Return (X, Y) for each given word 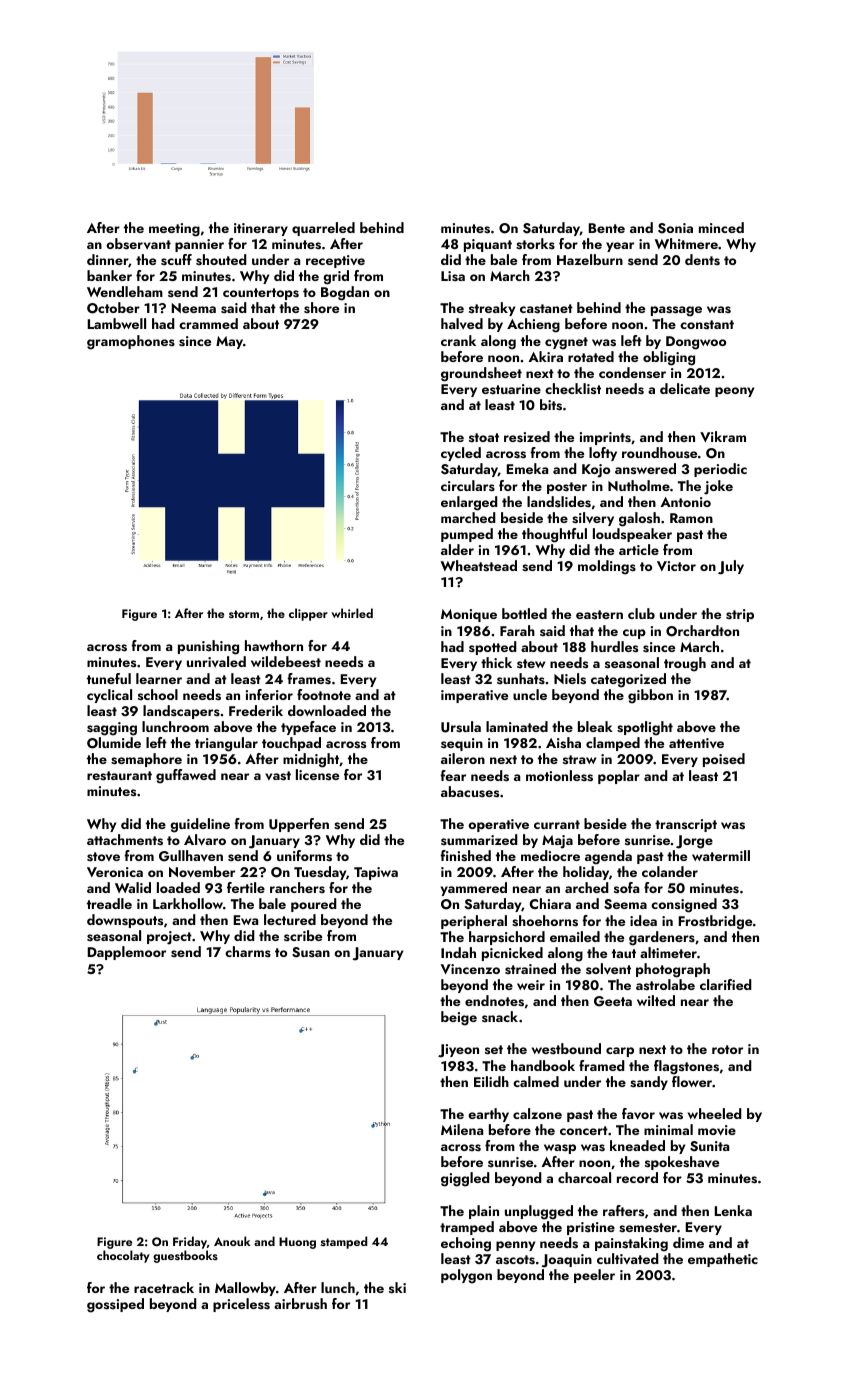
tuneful (109, 678)
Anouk (232, 1241)
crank (458, 340)
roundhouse (659, 452)
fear (453, 775)
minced (721, 227)
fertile (246, 887)
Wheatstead (479, 566)
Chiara (550, 903)
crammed (208, 323)
